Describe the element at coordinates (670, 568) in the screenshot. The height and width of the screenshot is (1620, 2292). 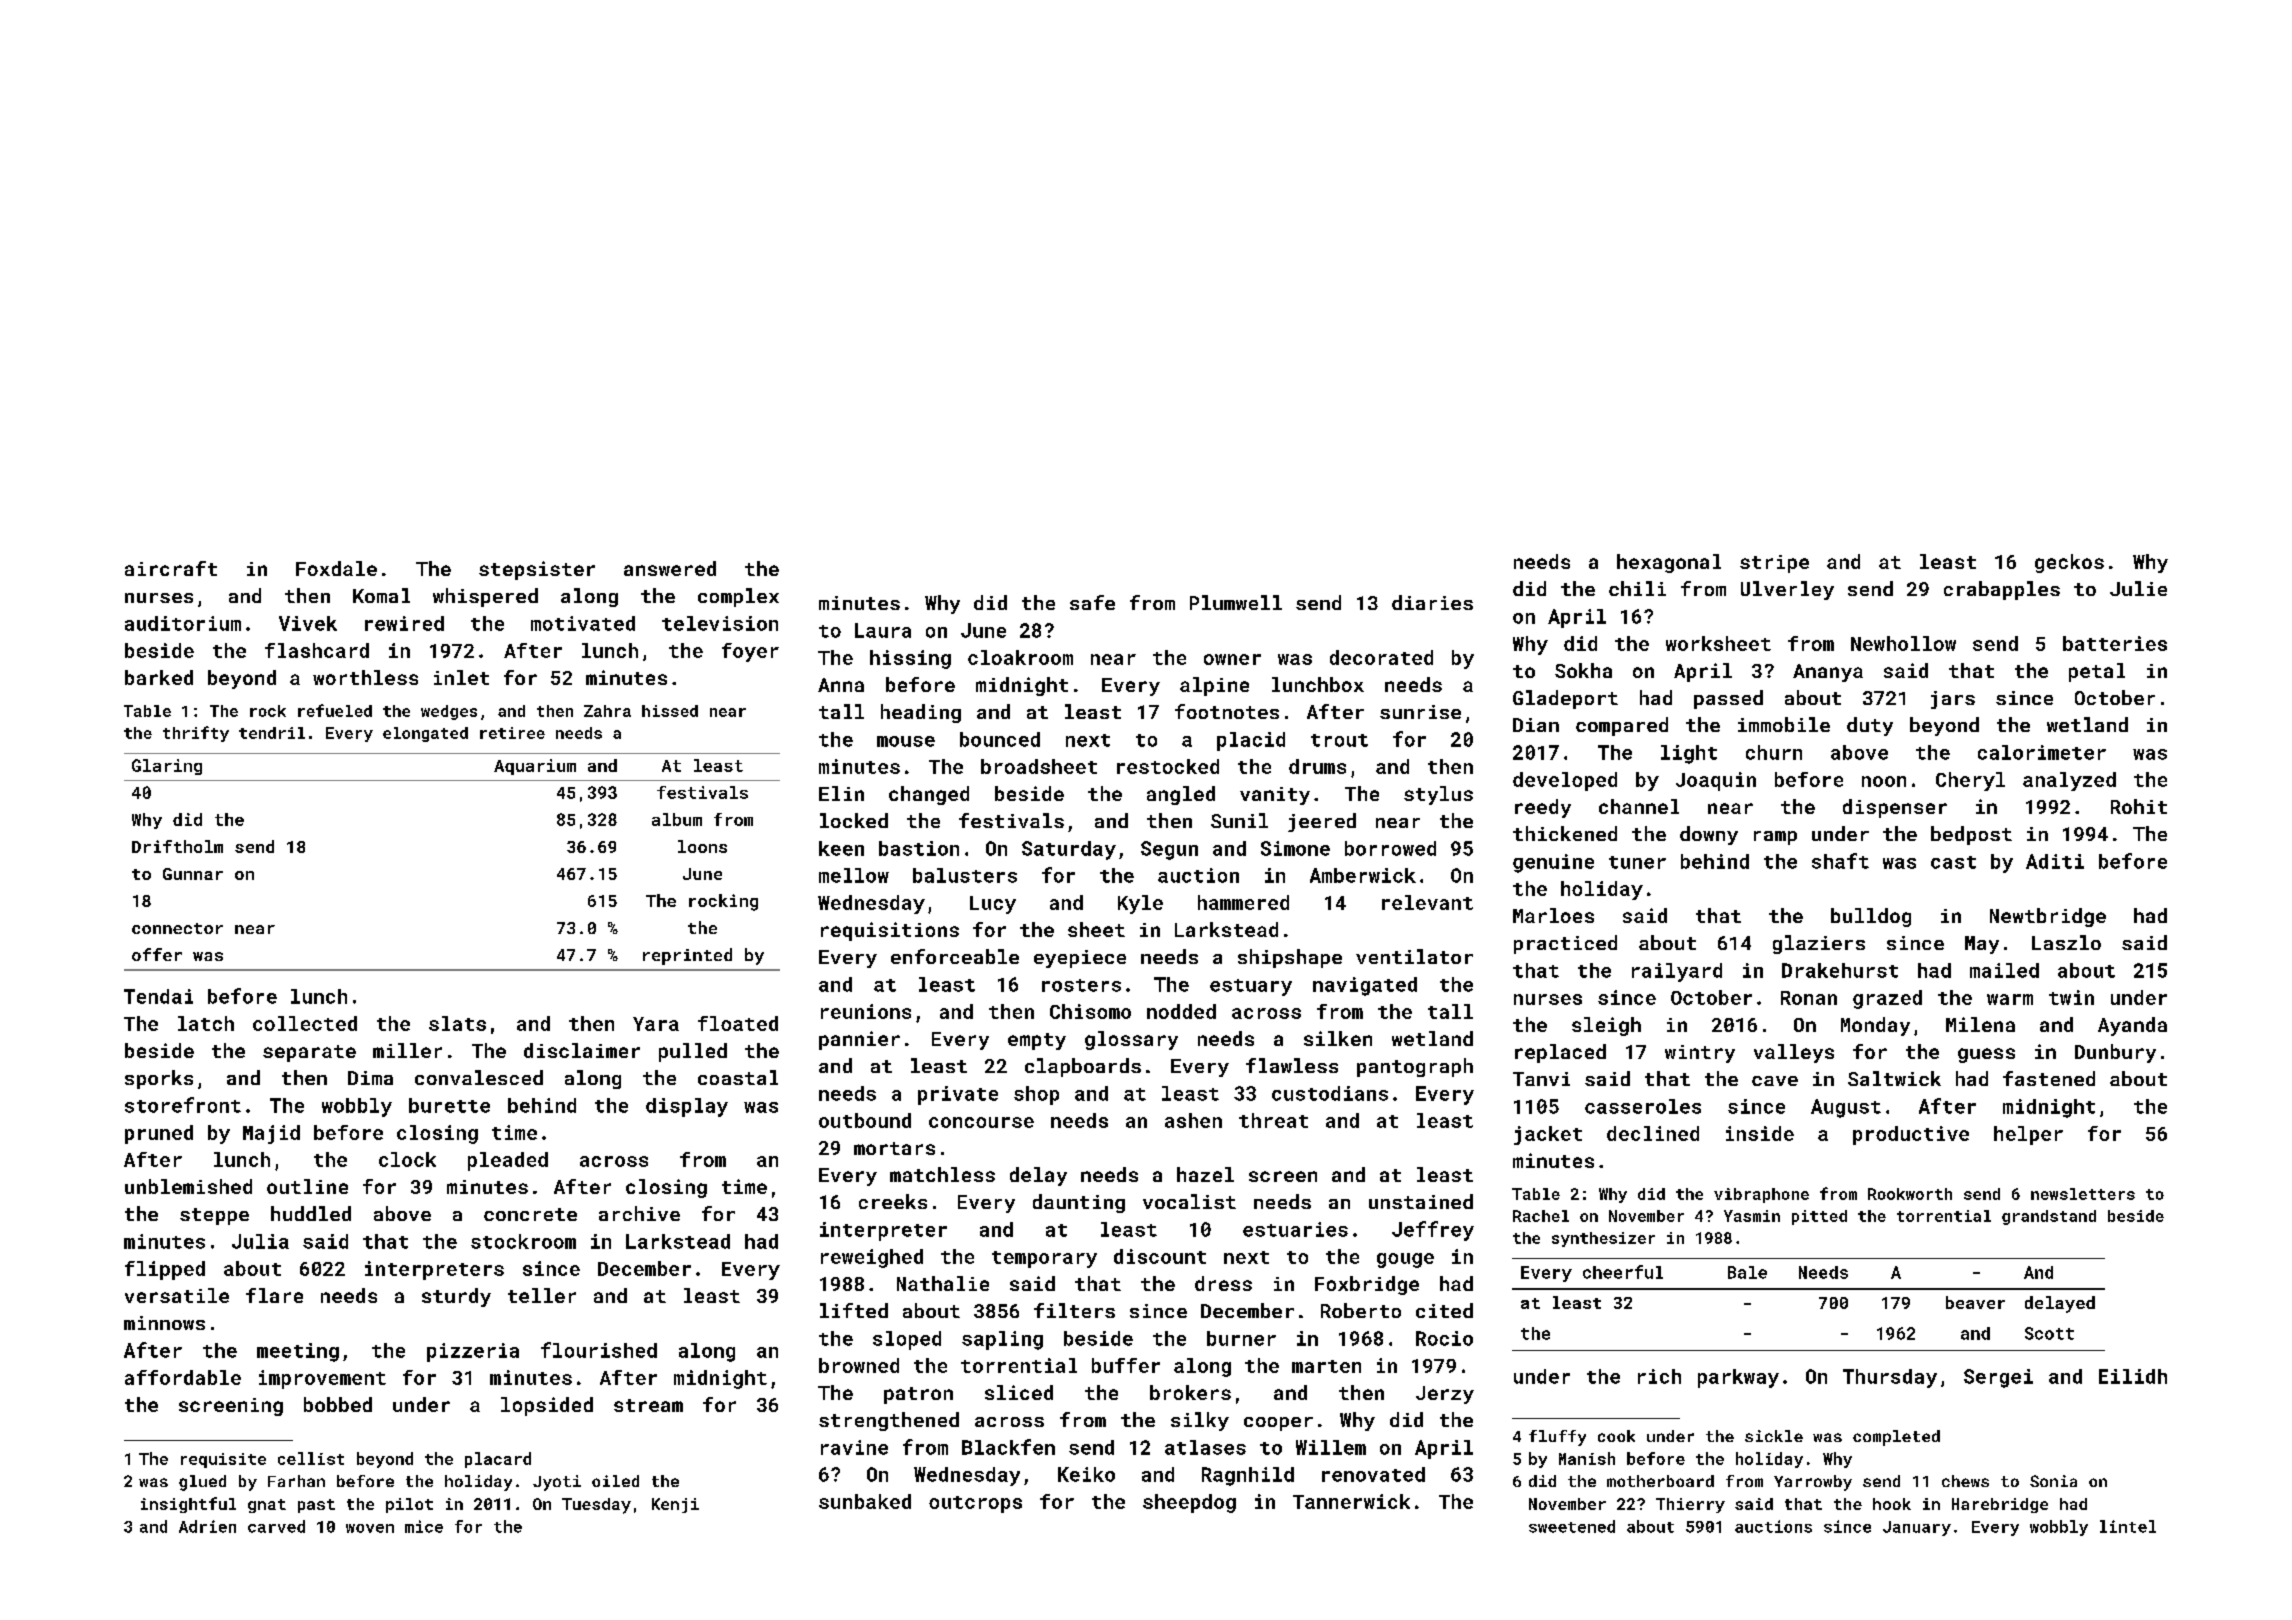
I see `answered` at that location.
